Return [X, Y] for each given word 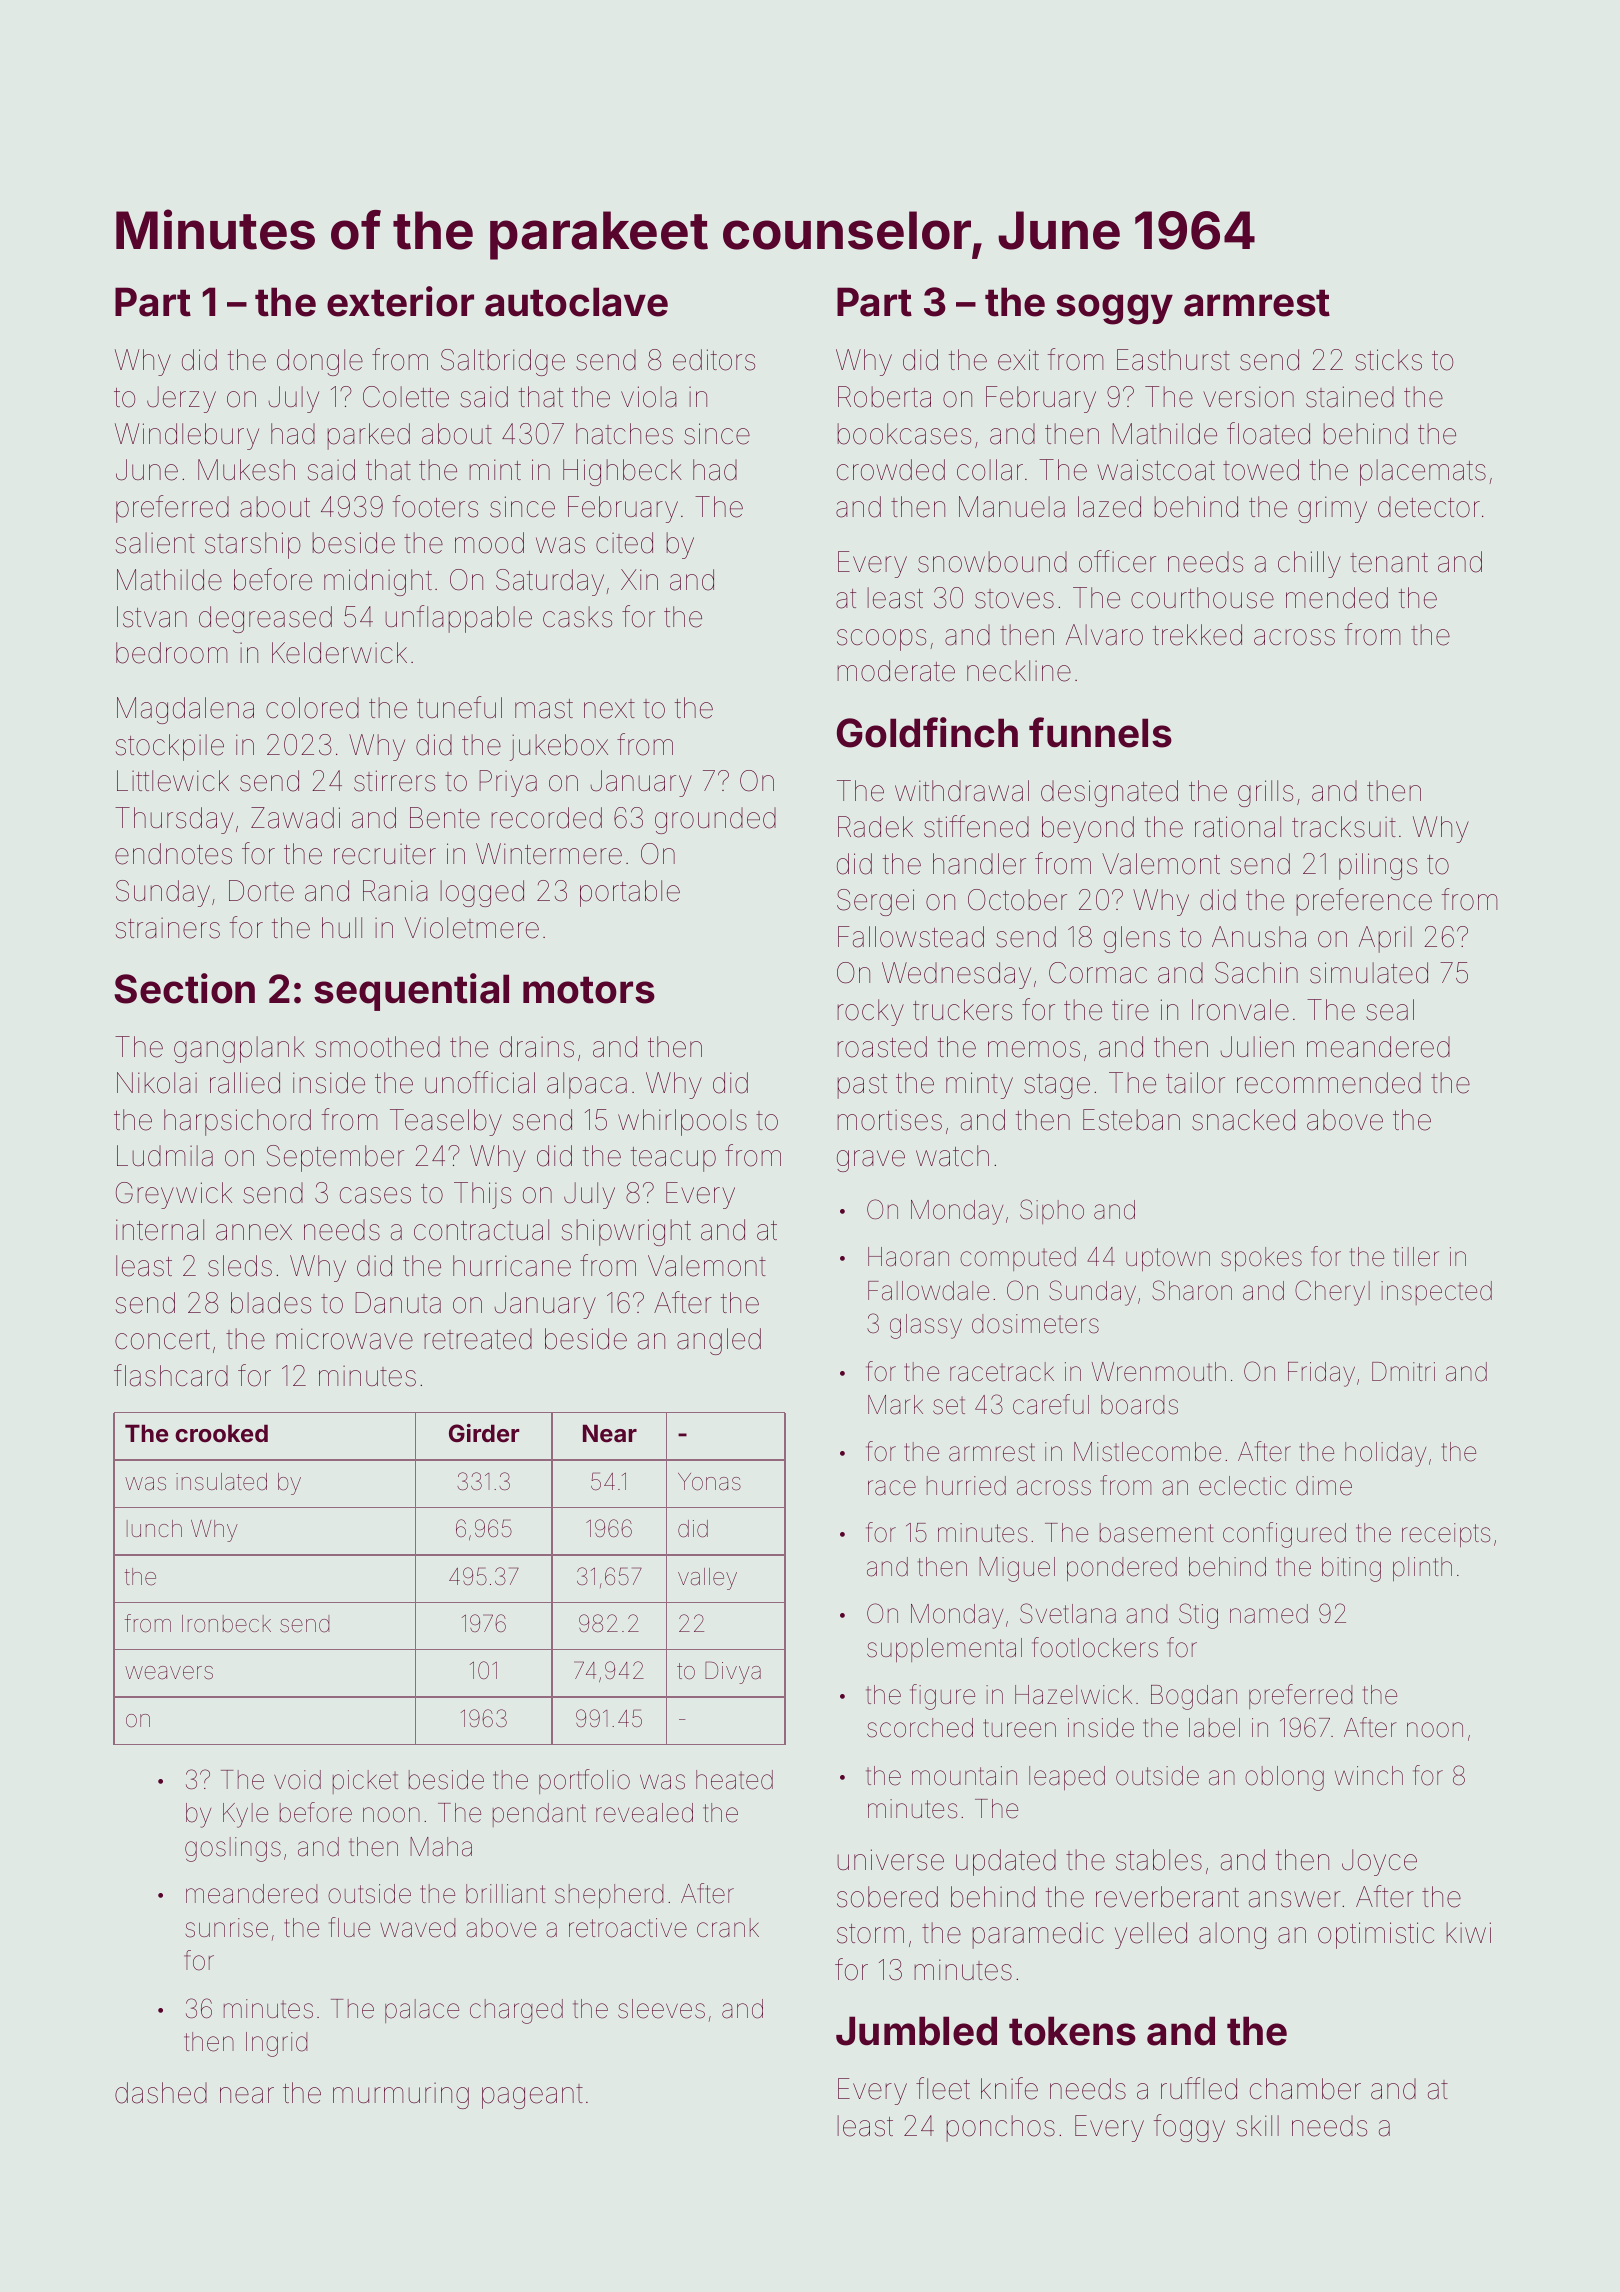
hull [342, 927]
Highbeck [622, 472]
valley [707, 1579]
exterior [400, 301]
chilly [1309, 564]
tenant [1389, 563]
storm [870, 1934]
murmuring [401, 2095]
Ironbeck [226, 1624]
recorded [546, 818]
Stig [1198, 1616]
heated [734, 1780]
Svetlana [1068, 1613]
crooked [221, 1433]
